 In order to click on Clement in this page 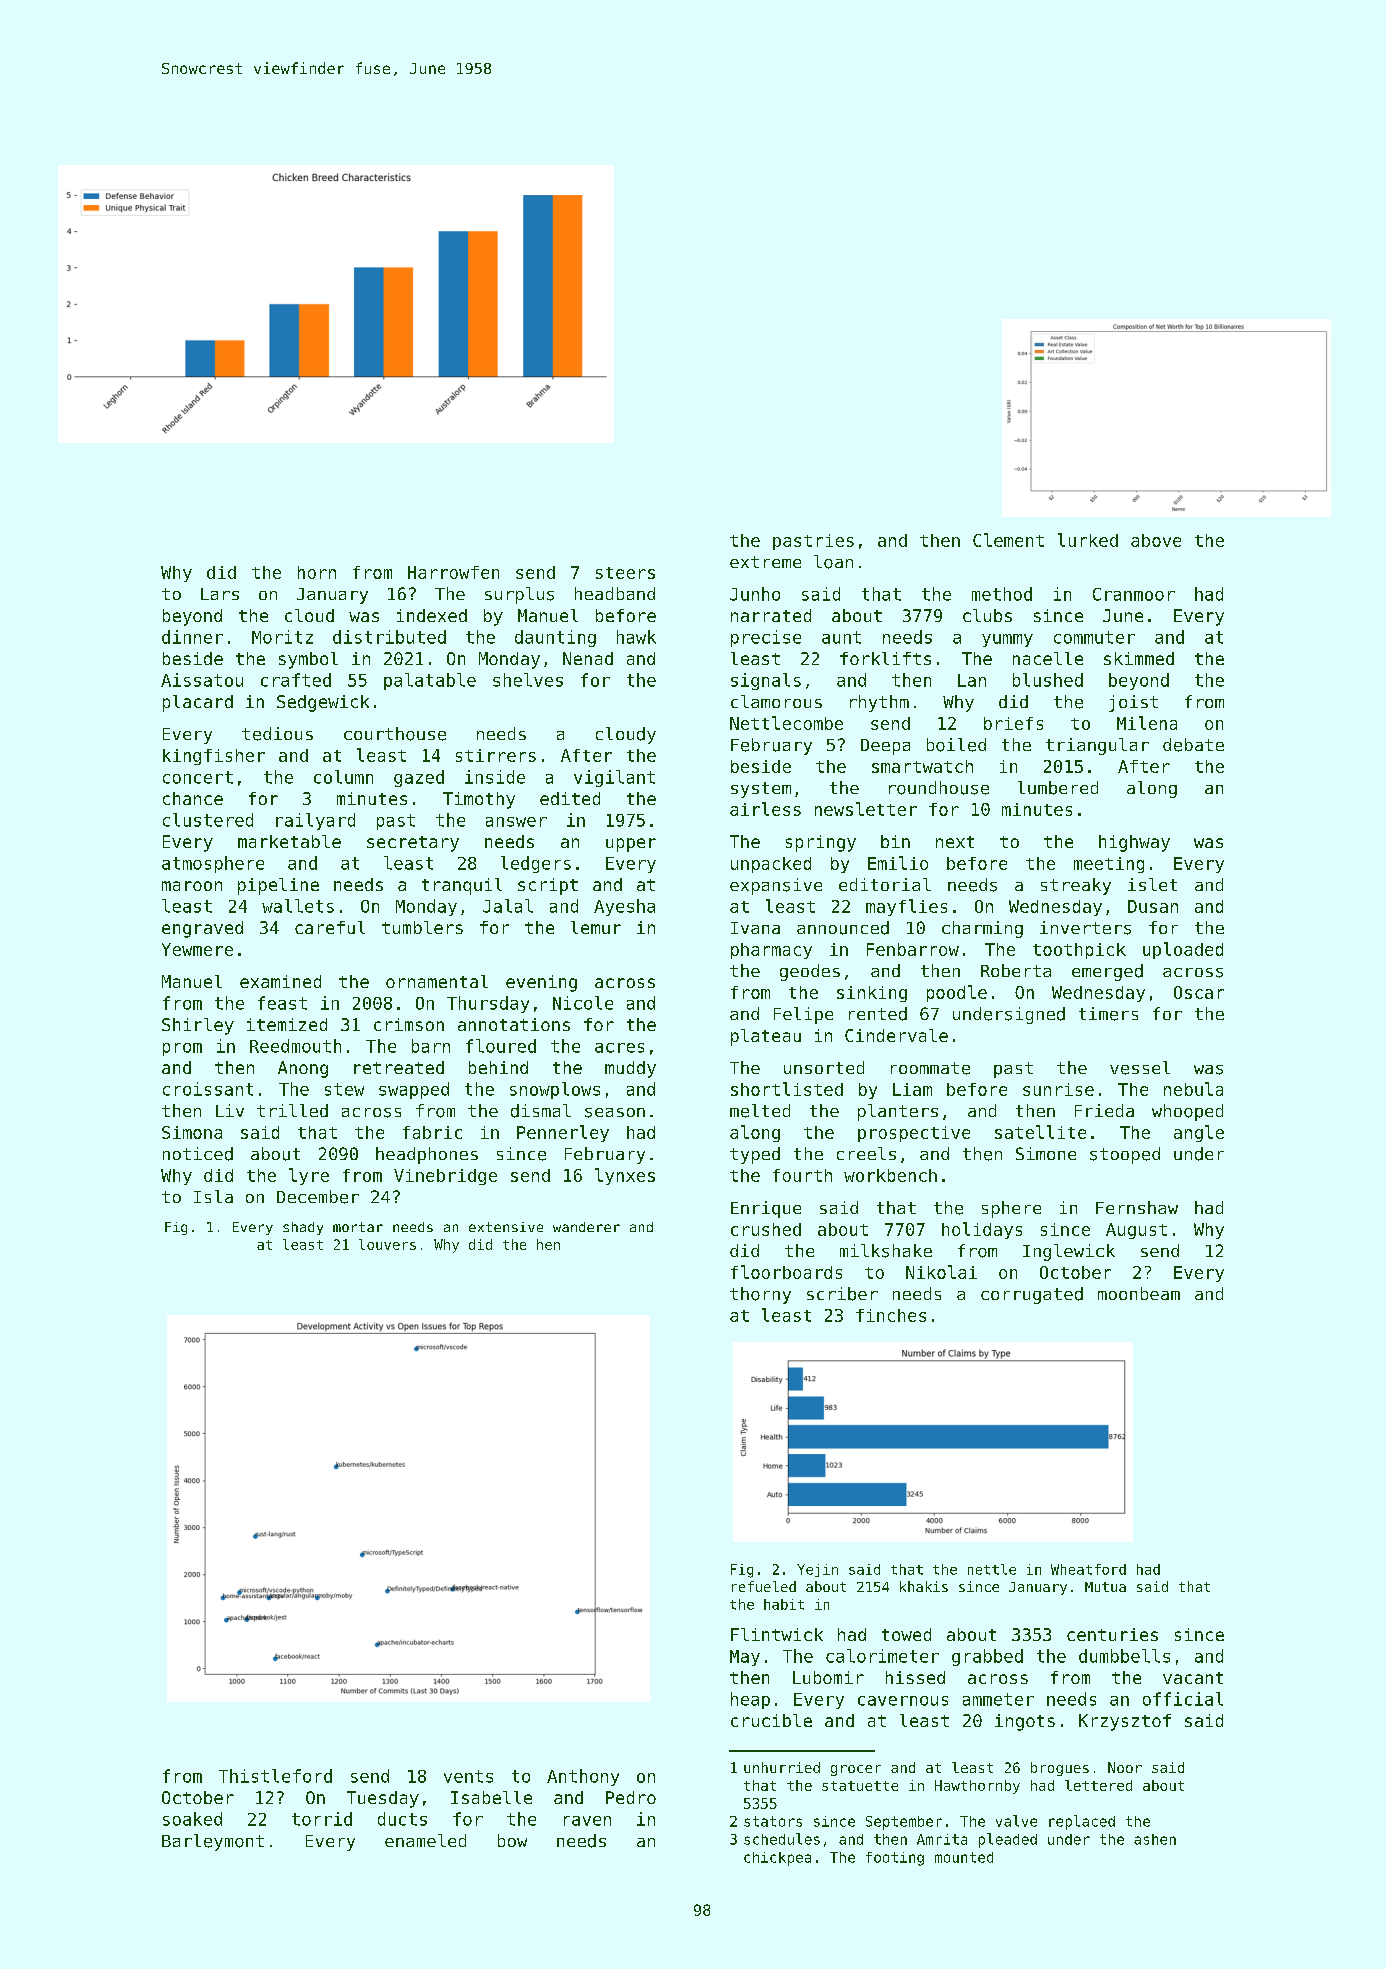, I will do `click(1008, 540)`.
